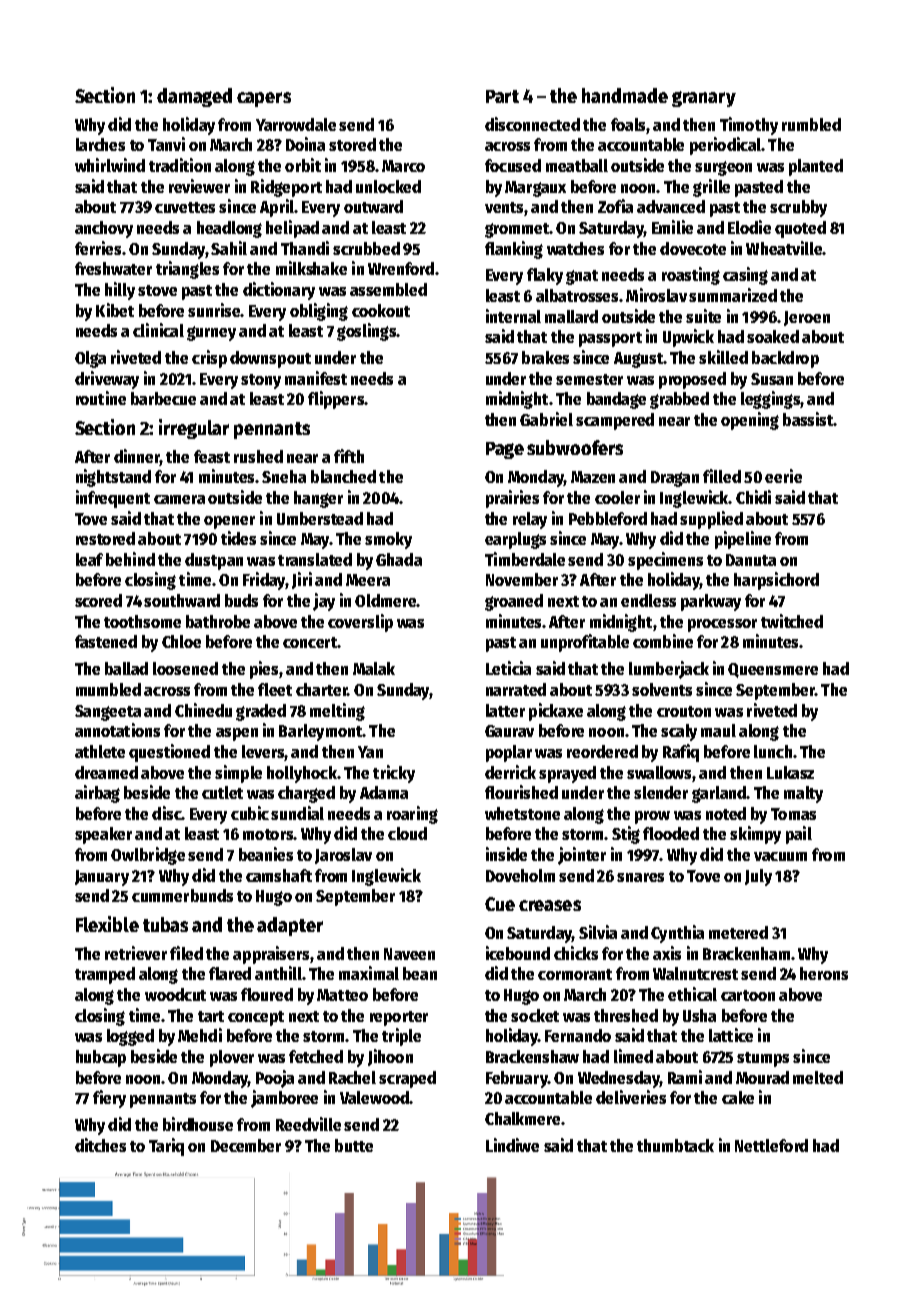 This screenshot has width=924, height=1311. What do you see at coordinates (271, 955) in the screenshot?
I see `appraisers` at bounding box center [271, 955].
